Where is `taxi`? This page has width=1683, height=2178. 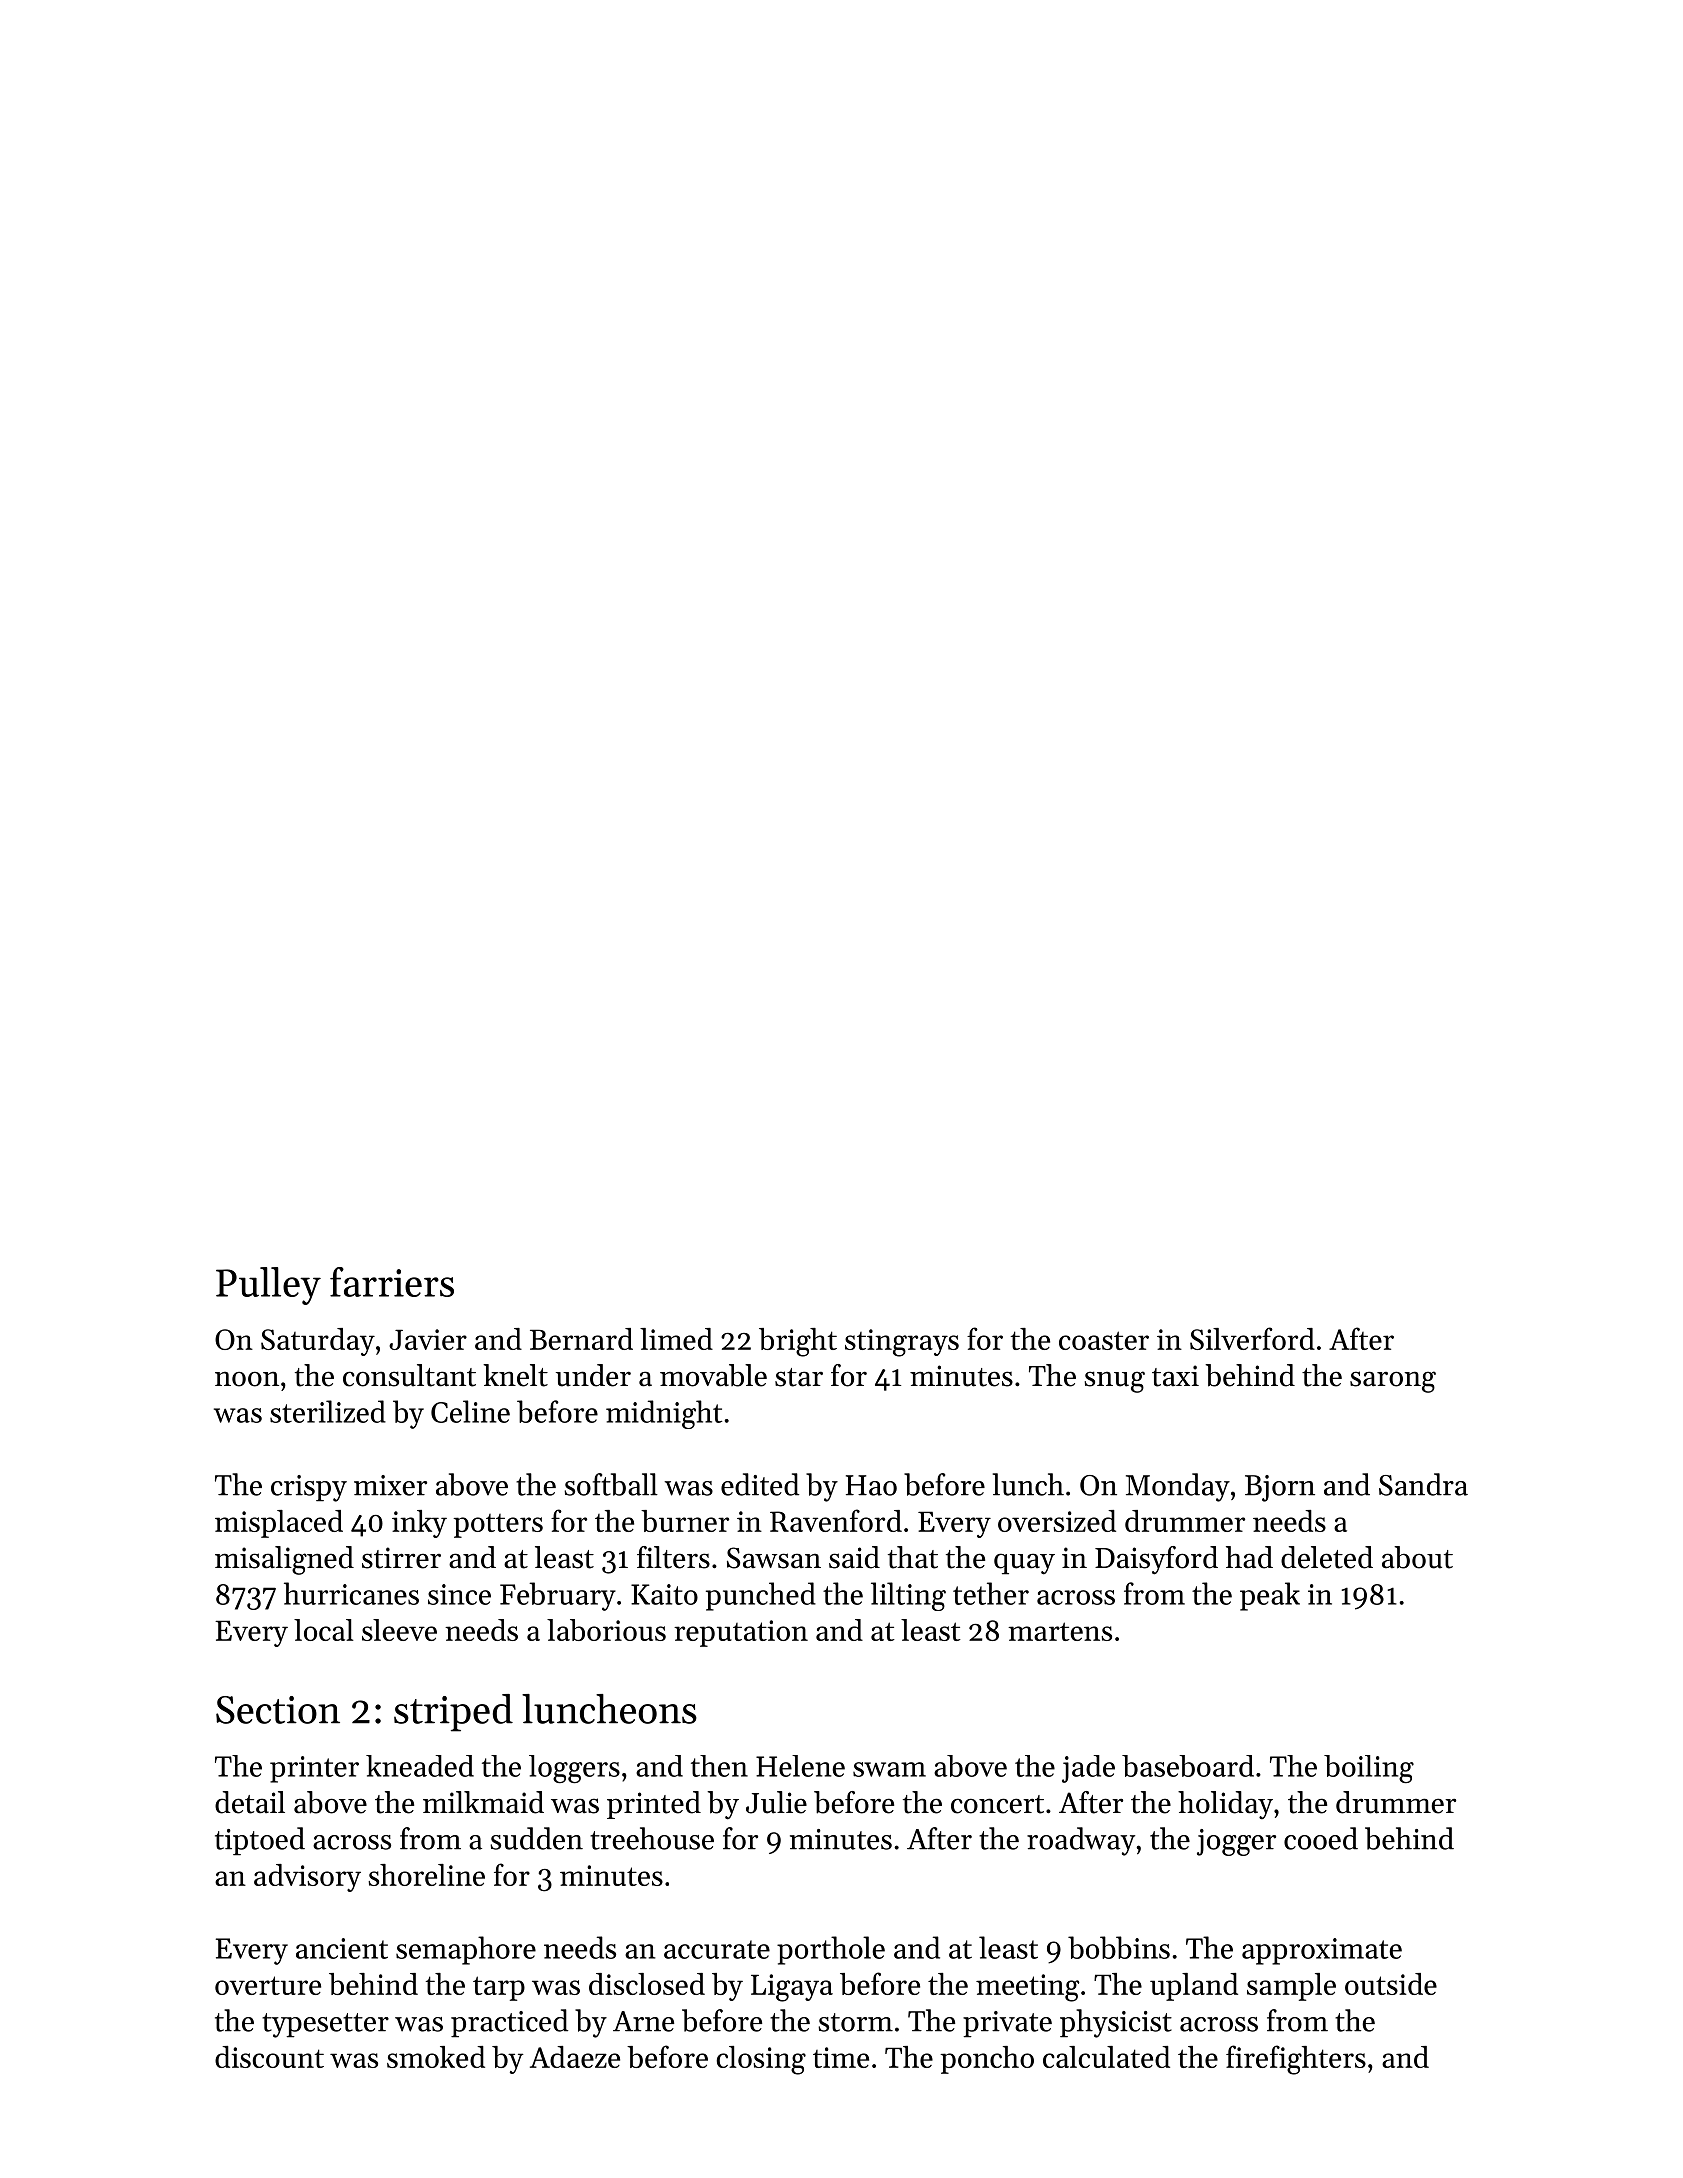
taxi is located at coordinates (1175, 1376).
